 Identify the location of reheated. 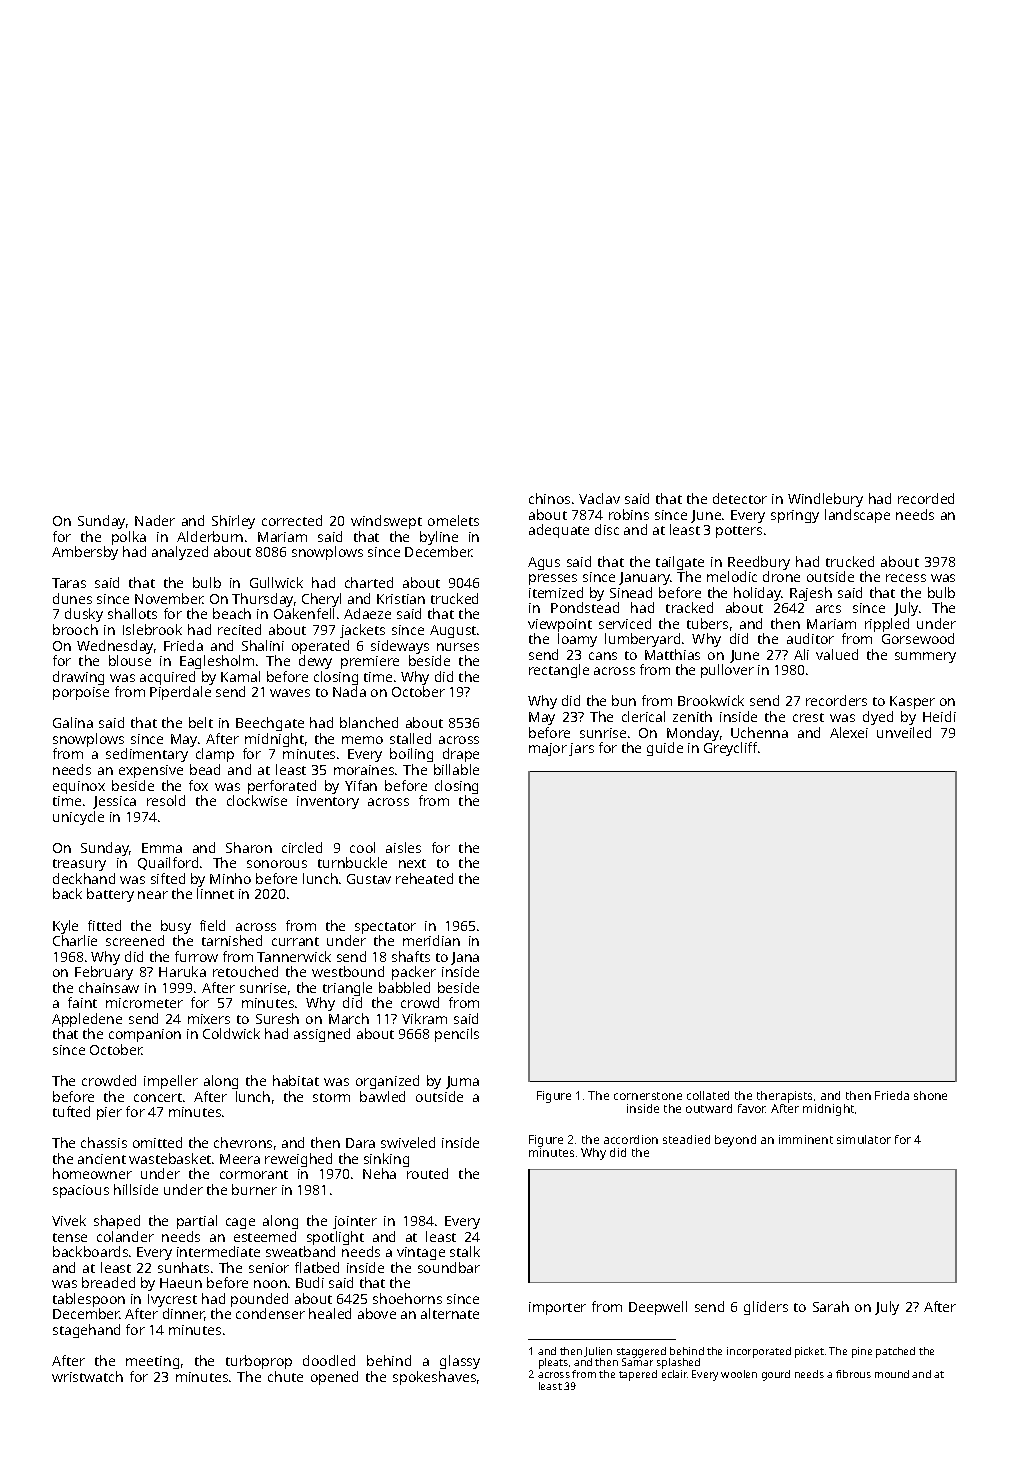
(424, 878).
